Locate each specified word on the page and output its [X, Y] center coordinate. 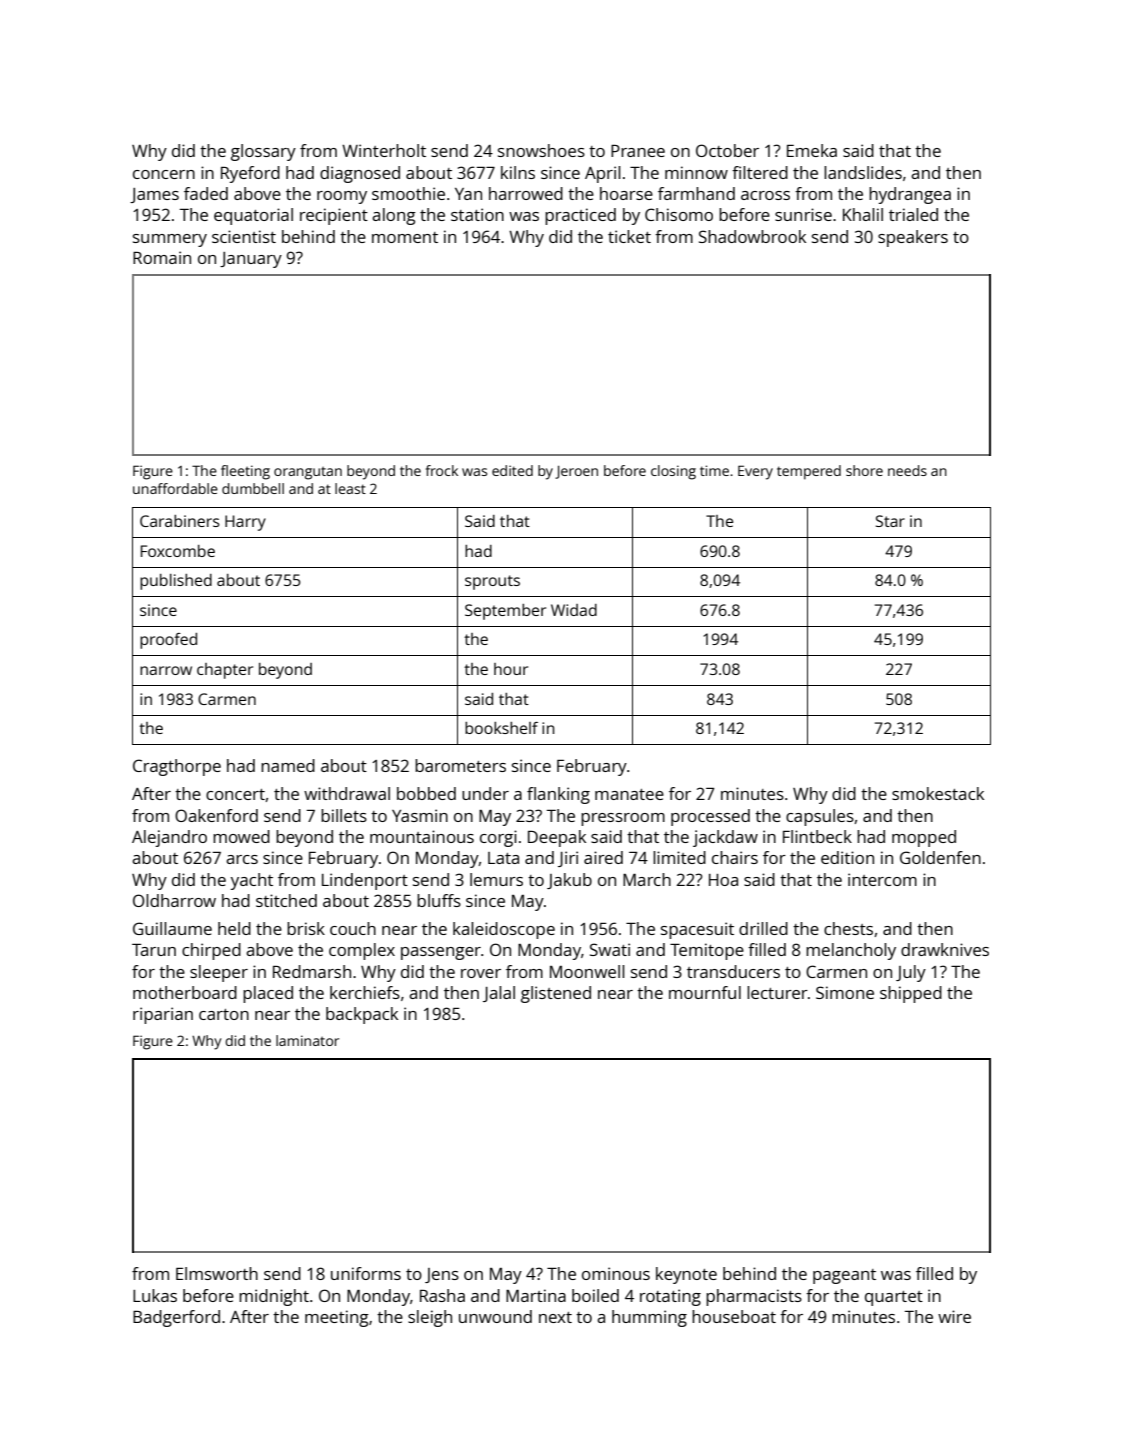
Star [890, 521]
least [350, 488]
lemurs [496, 879]
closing [673, 472]
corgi [498, 838]
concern [164, 174]
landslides [863, 172]
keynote [686, 1275]
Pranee [638, 151]
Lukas [155, 1295]
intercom [882, 879]
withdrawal [347, 793]
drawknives [945, 949]
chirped [211, 951]
